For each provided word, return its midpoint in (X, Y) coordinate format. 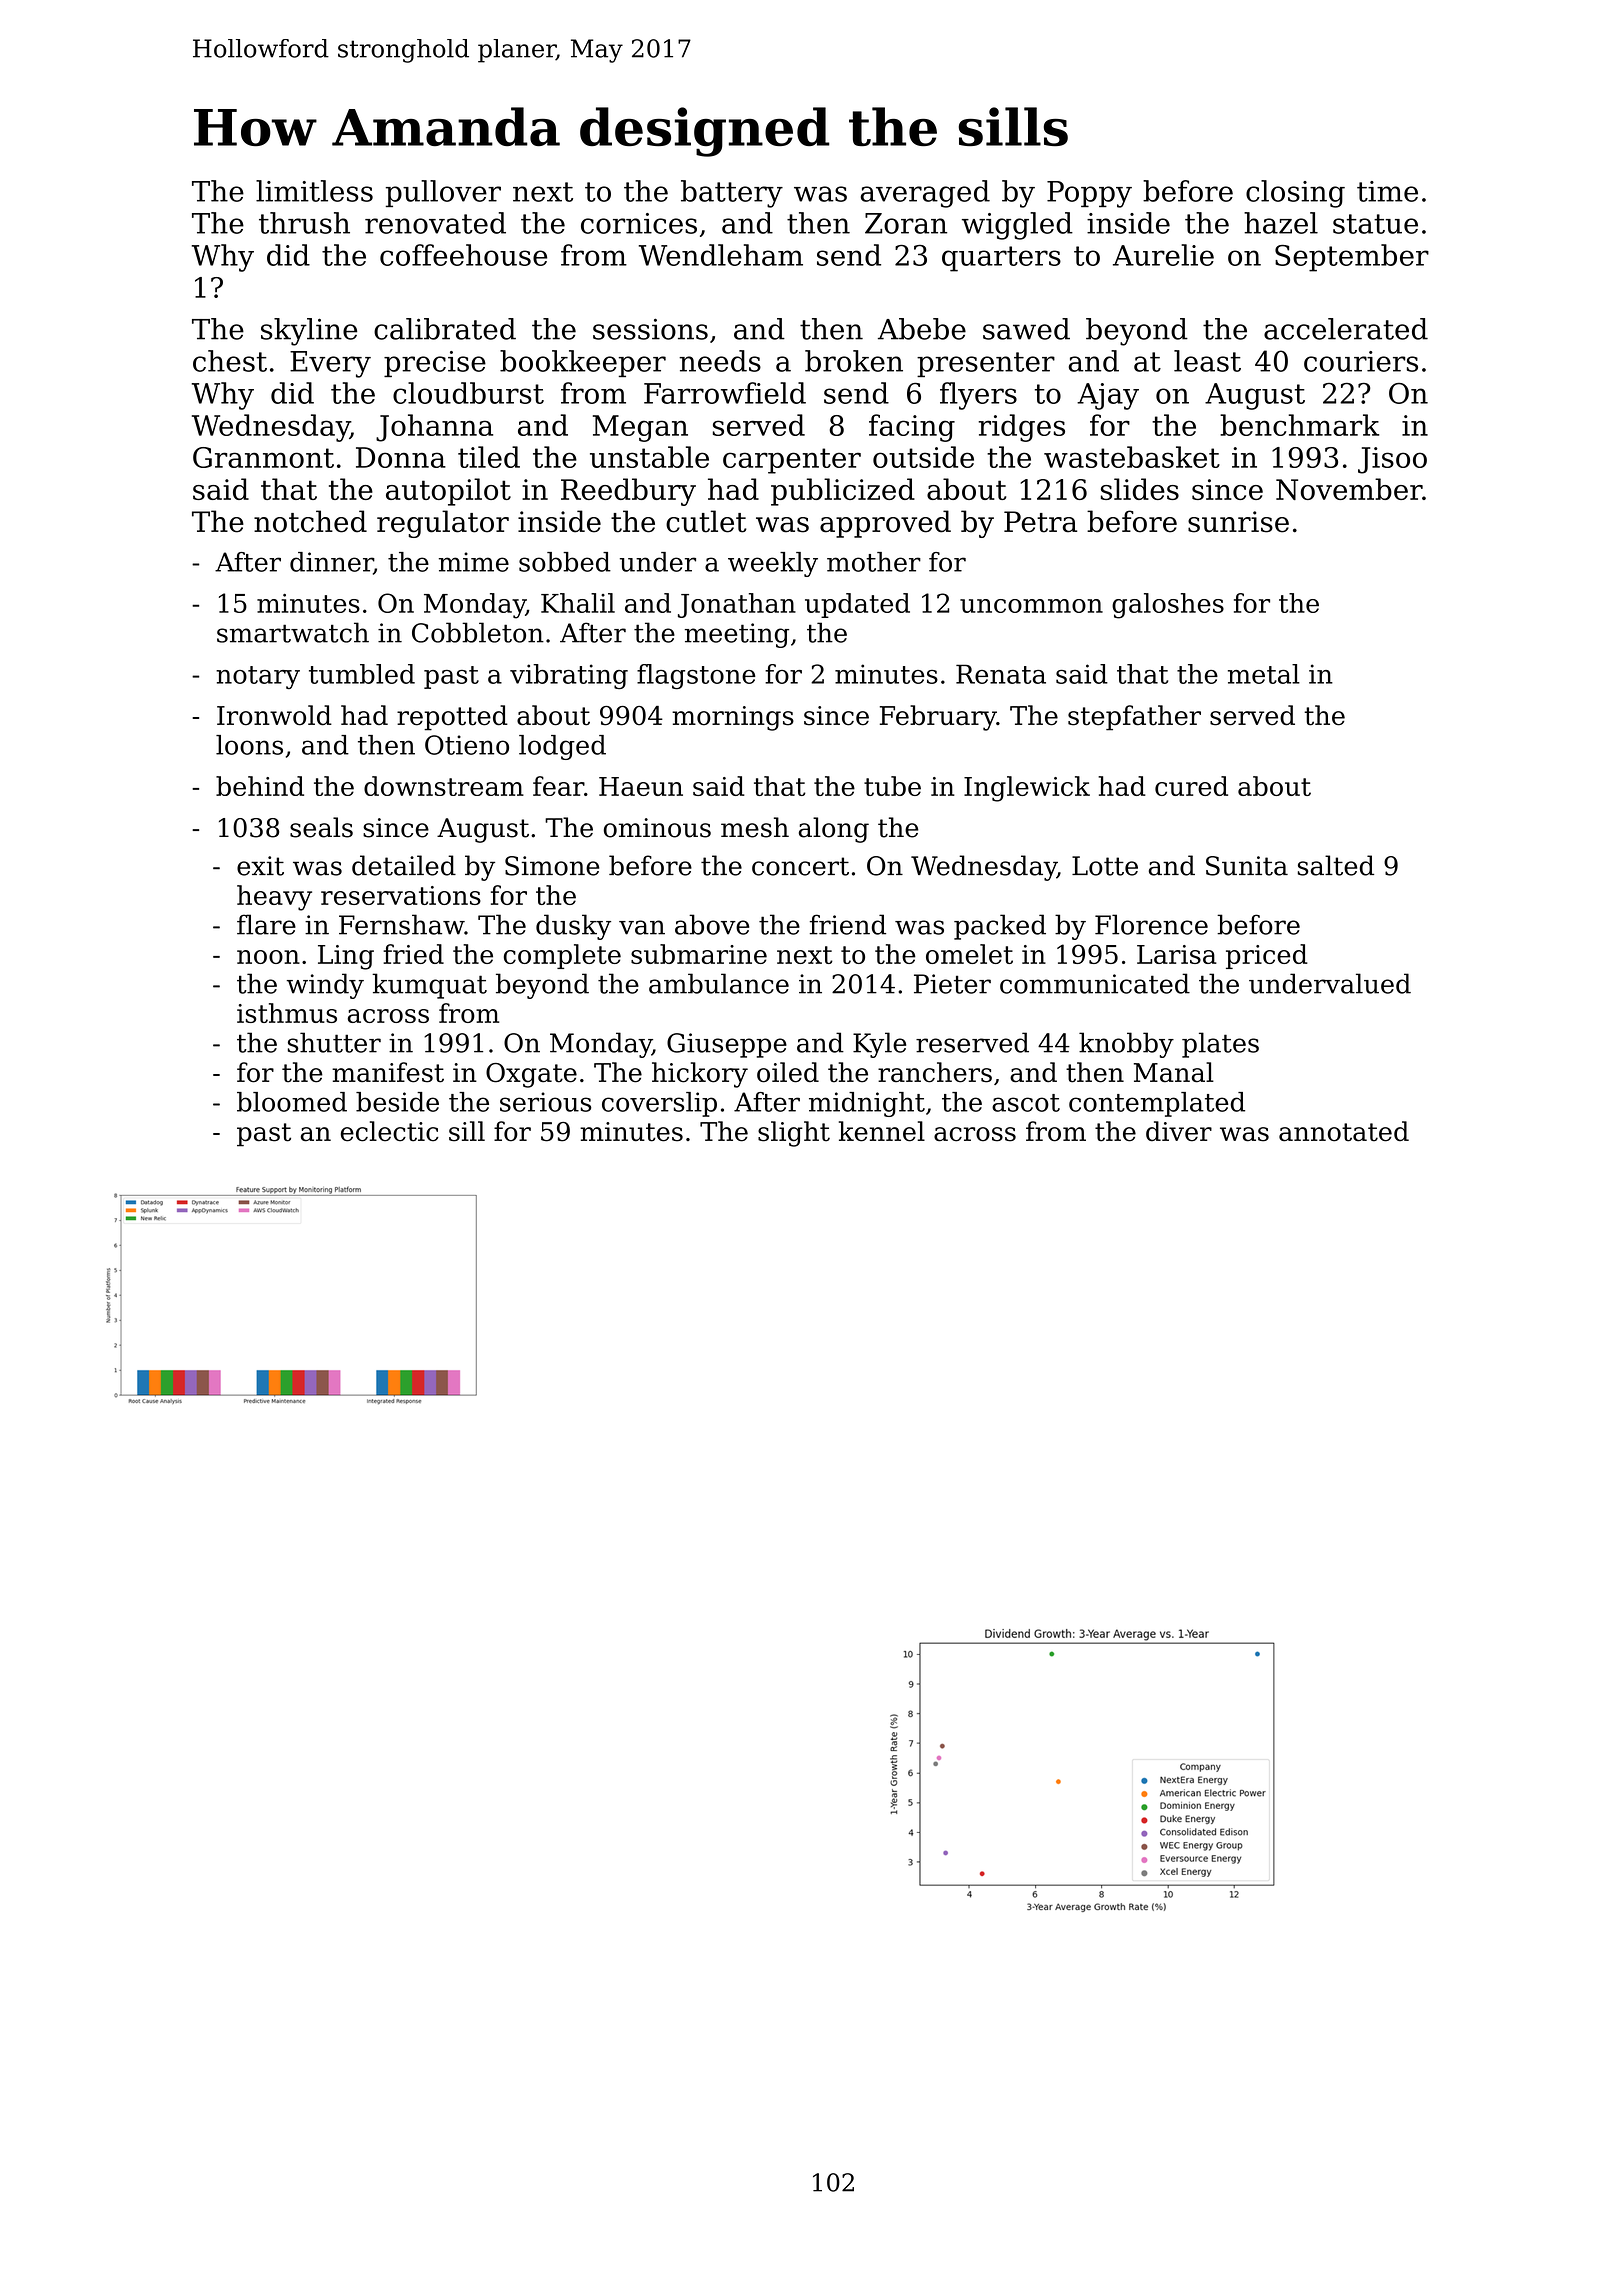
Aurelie (1163, 255)
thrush (304, 223)
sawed (1026, 329)
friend (848, 924)
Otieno (467, 745)
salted (1336, 865)
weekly (773, 564)
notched (310, 521)
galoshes (1168, 606)
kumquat (429, 986)
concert (800, 866)
